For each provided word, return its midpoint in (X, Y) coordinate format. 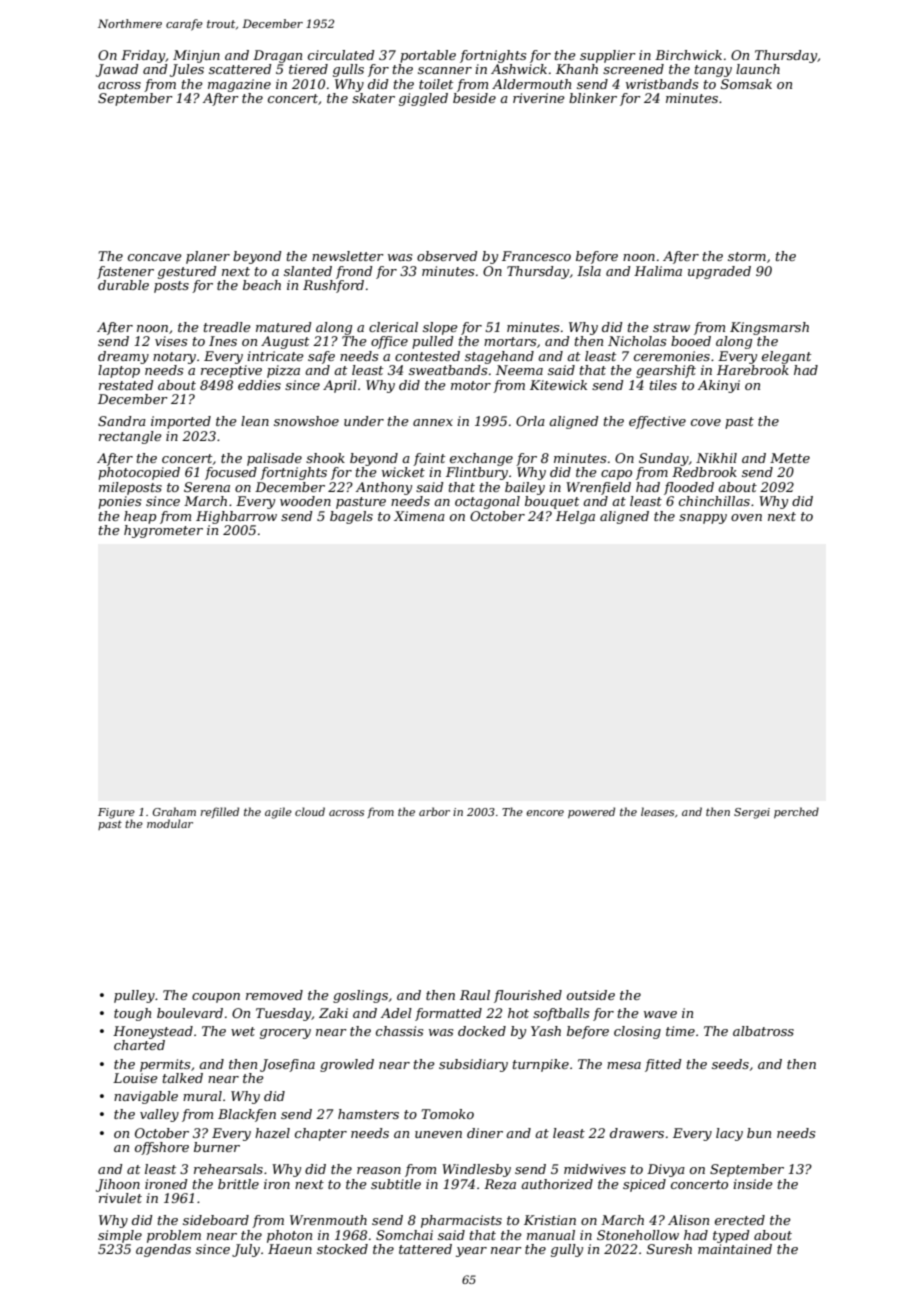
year (471, 1252)
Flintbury (477, 473)
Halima (658, 271)
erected (740, 1220)
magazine (239, 85)
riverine (539, 98)
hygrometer (163, 531)
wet (243, 1031)
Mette (790, 458)
